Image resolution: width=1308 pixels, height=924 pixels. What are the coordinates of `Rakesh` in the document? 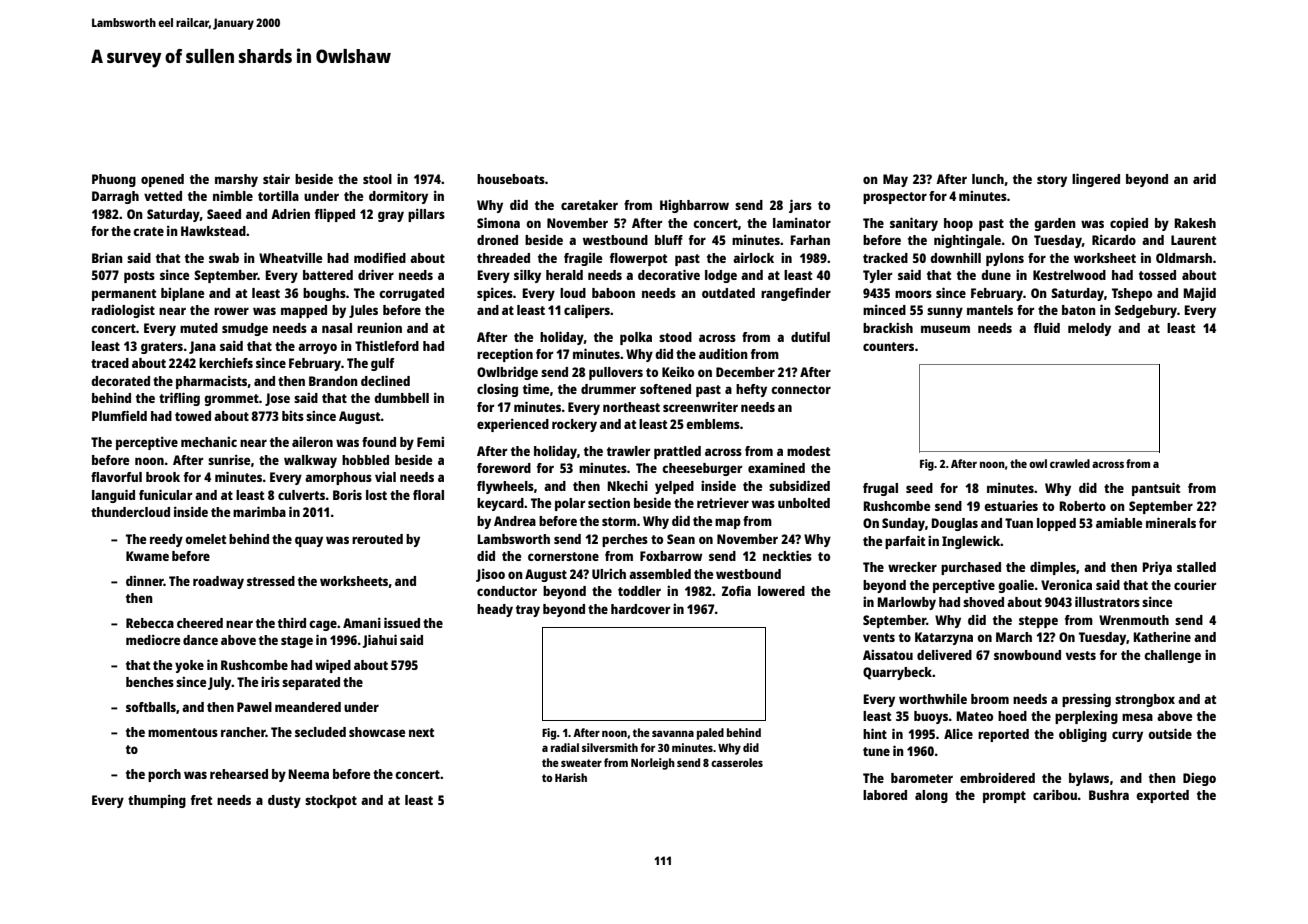 It's located at (1195, 223).
